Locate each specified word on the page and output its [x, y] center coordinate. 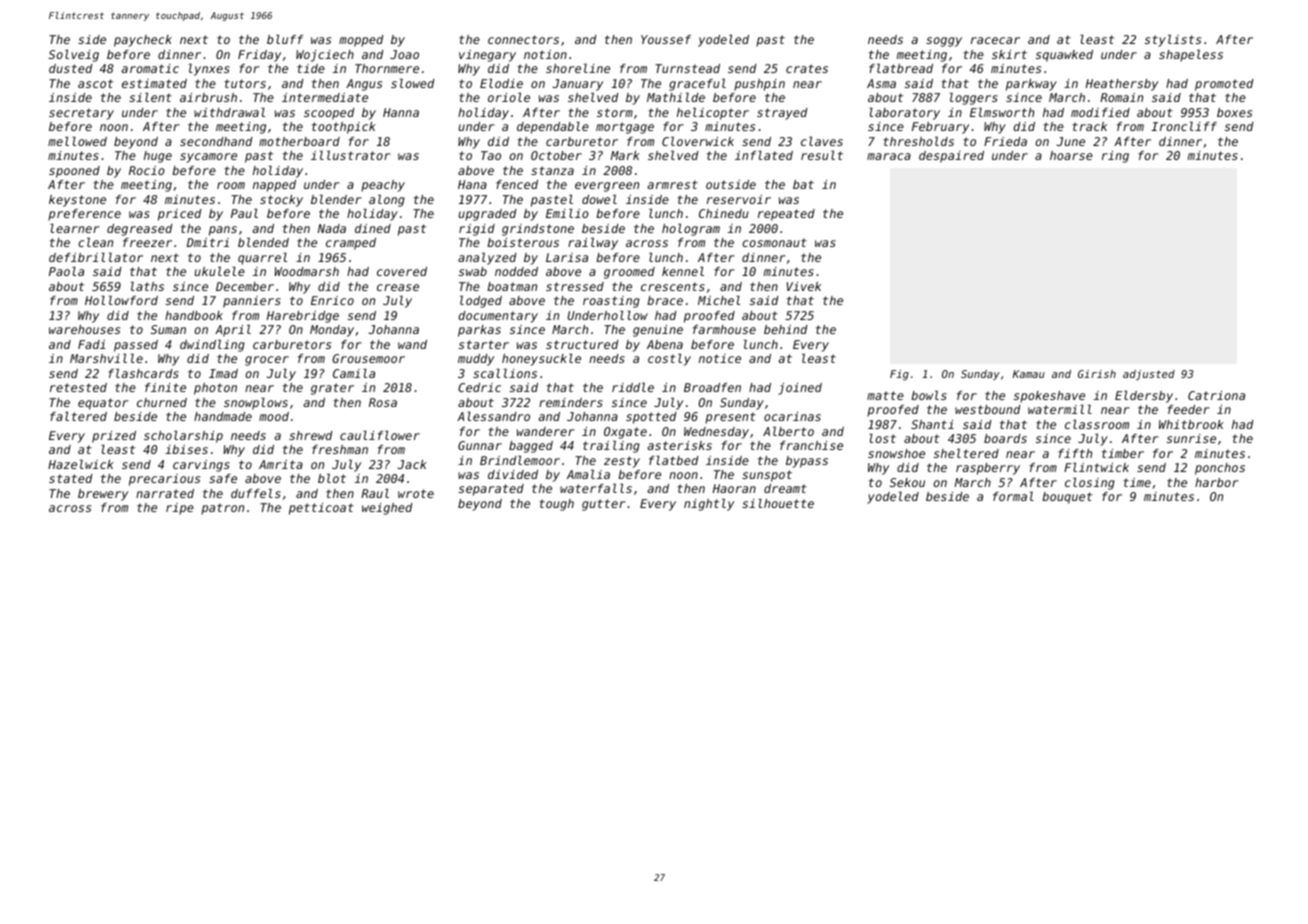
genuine [658, 331]
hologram [691, 229]
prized [114, 437]
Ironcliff [1184, 126]
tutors [245, 83]
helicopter [713, 113]
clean [95, 242]
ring [1115, 157]
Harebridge [303, 317]
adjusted [1149, 375]
